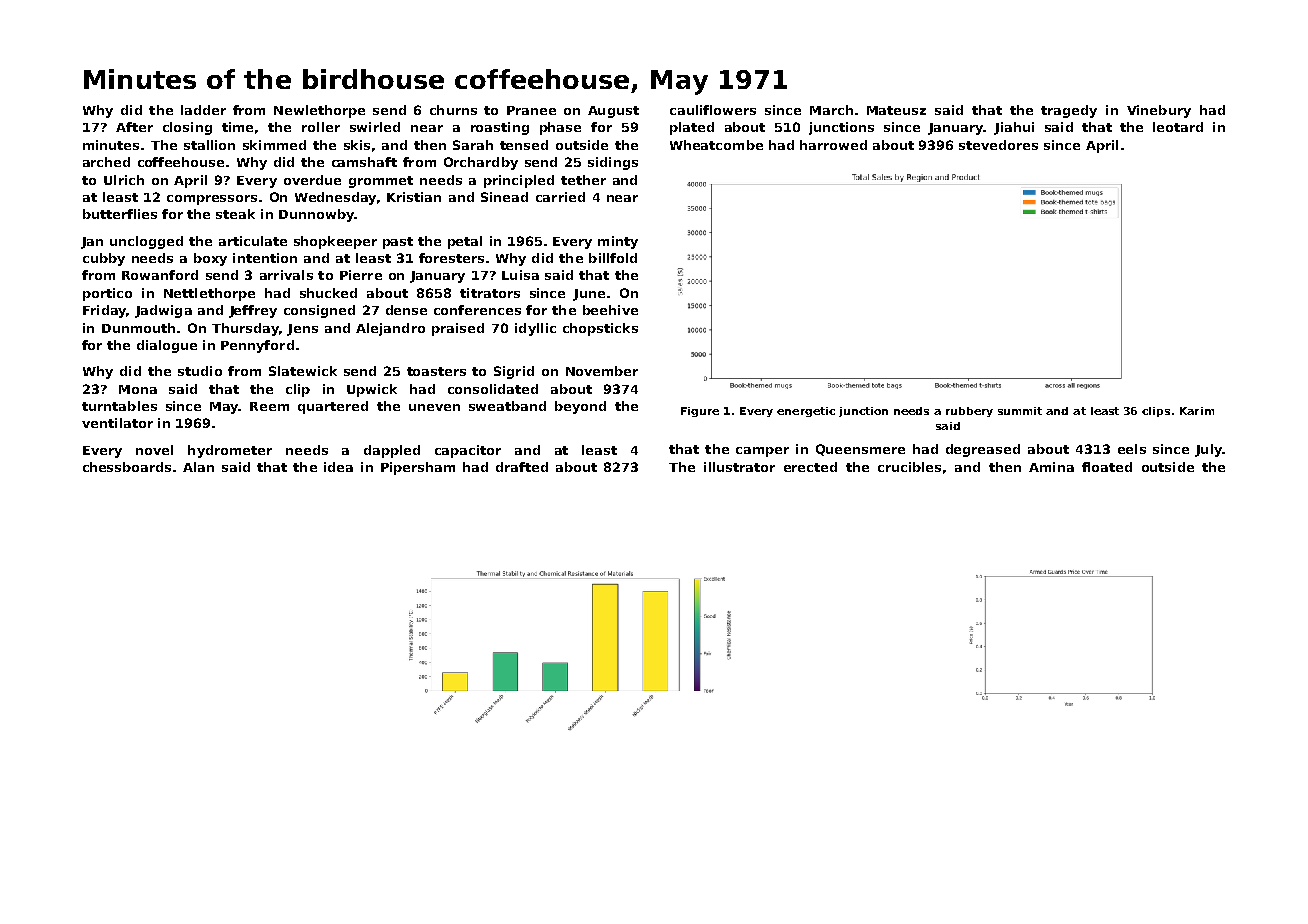 Image resolution: width=1308 pixels, height=924 pixels. What do you see at coordinates (713, 110) in the page?
I see `cauliflowers` at bounding box center [713, 110].
